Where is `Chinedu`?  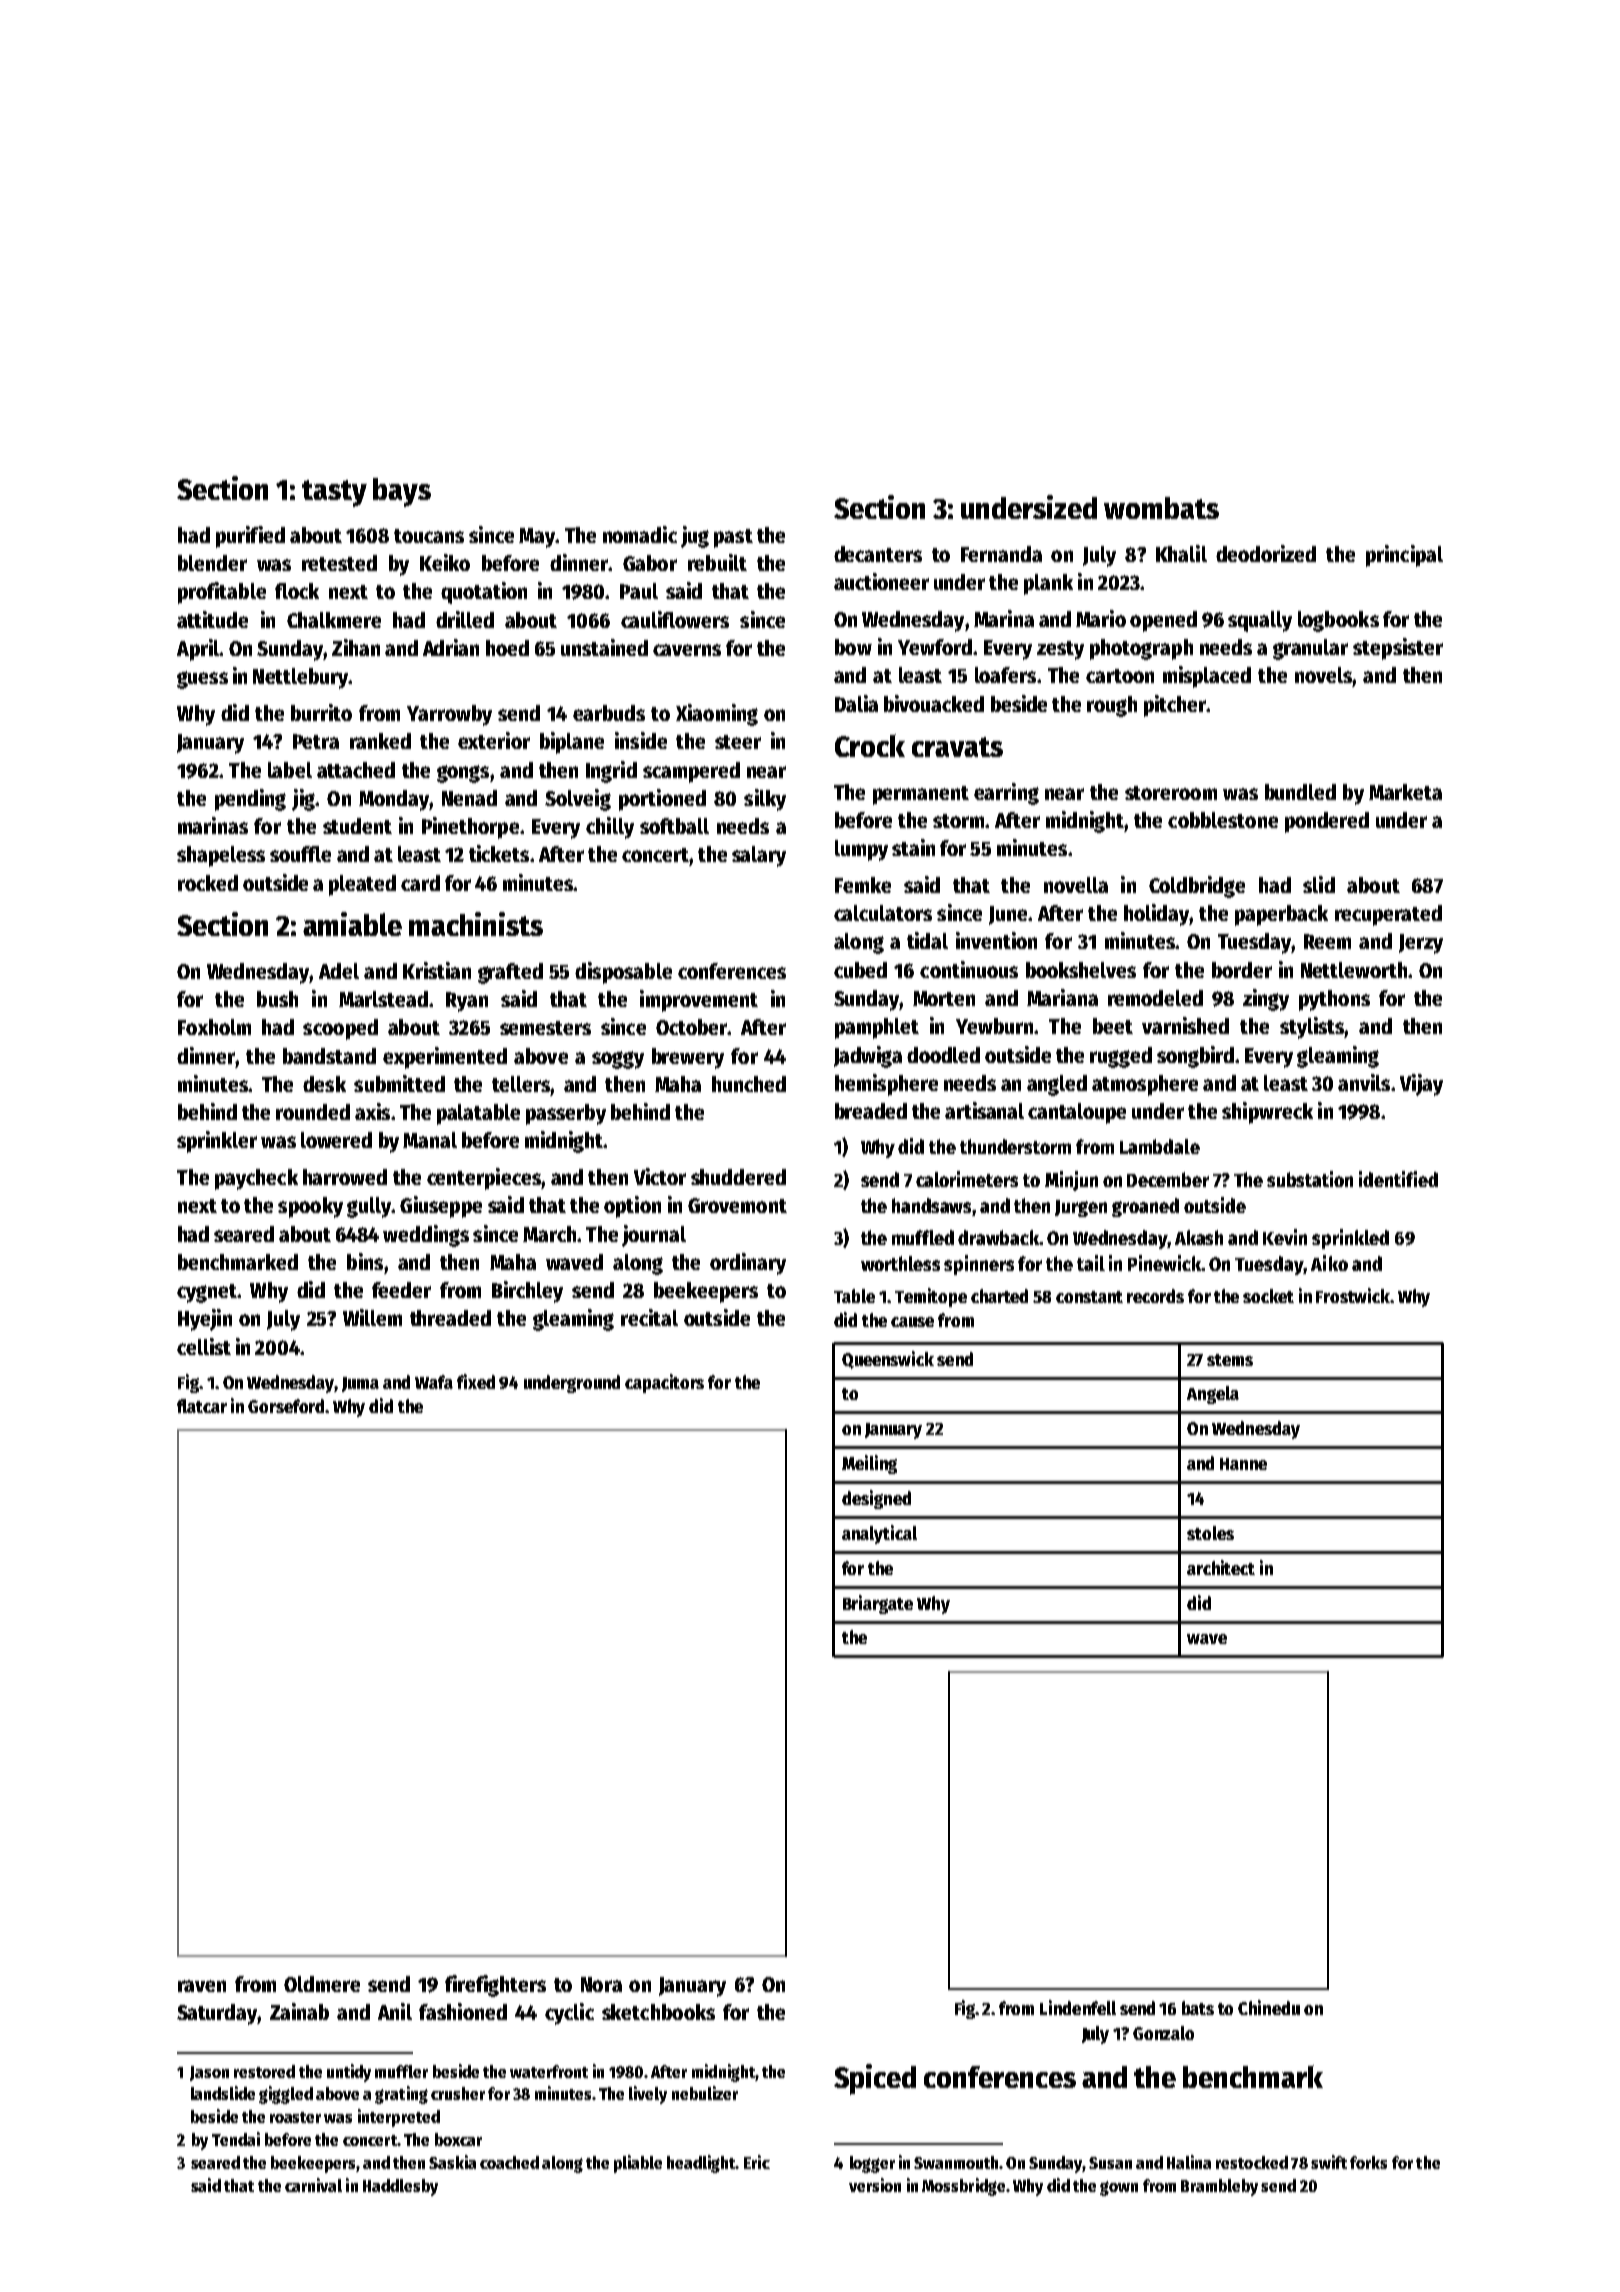
Chinedu is located at coordinates (1269, 2007).
